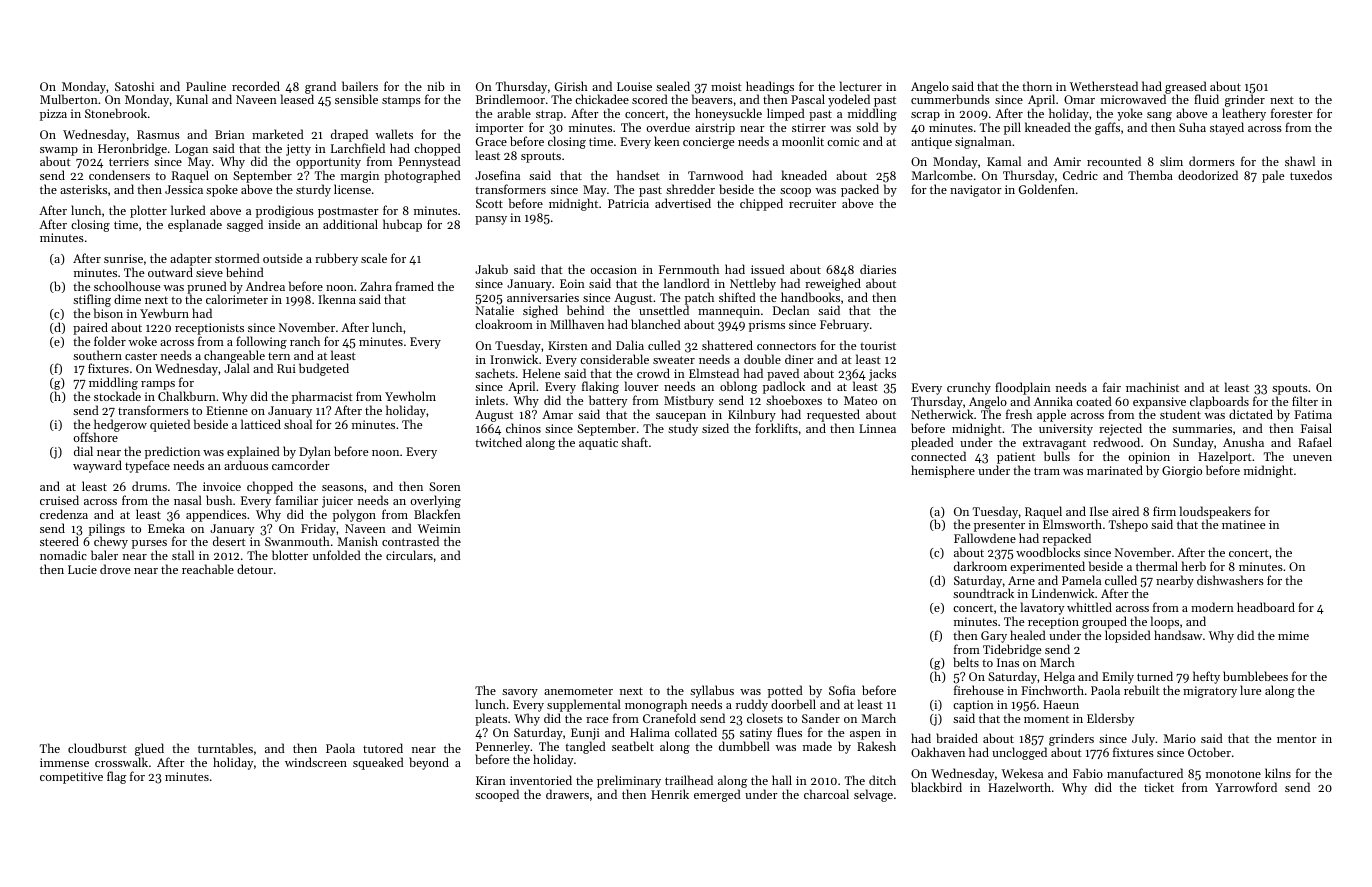 The width and height of the image is (1372, 887). What do you see at coordinates (195, 225) in the image?
I see `esplanade` at bounding box center [195, 225].
